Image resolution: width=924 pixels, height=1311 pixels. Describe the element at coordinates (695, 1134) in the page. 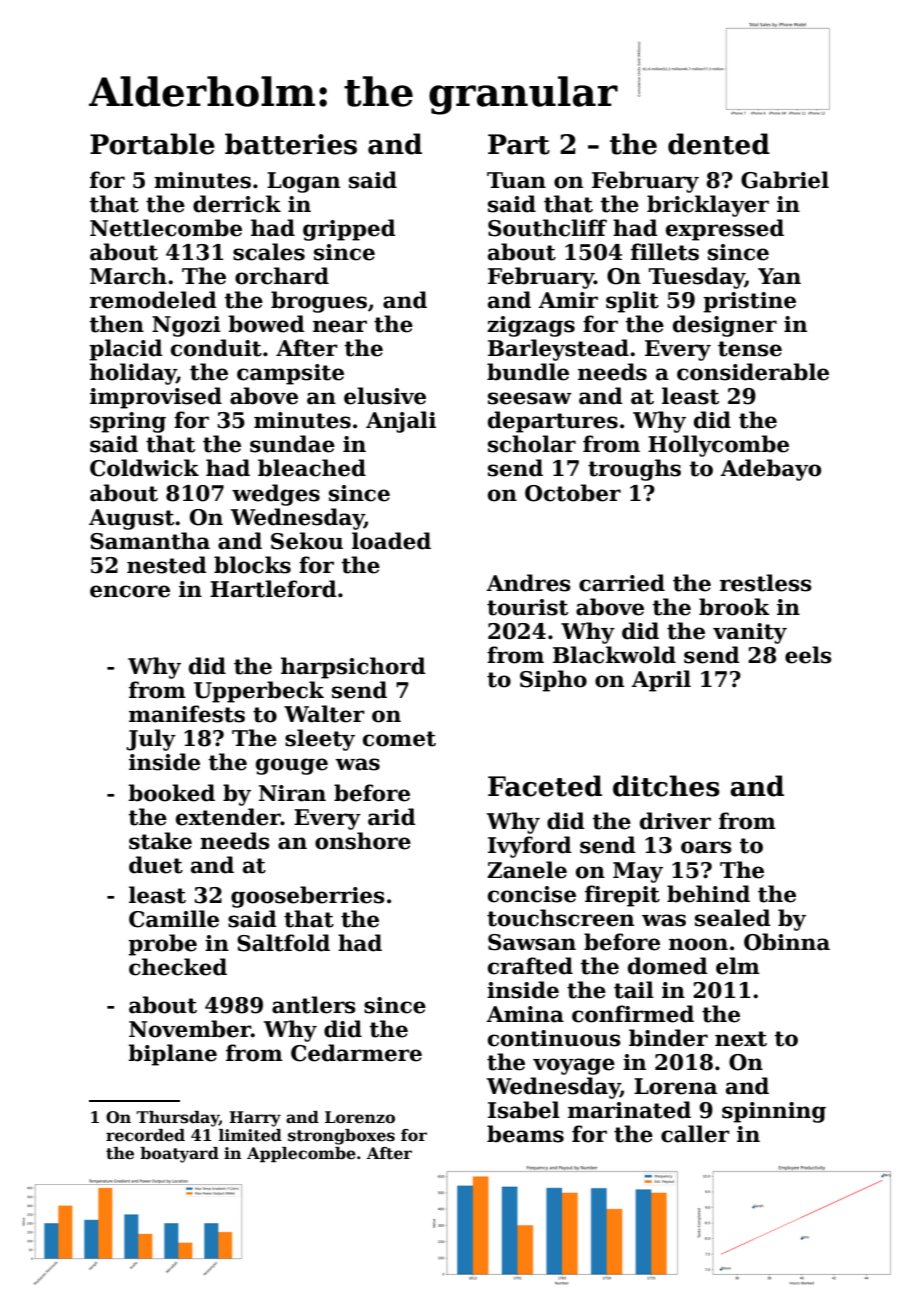

I see `caller` at that location.
